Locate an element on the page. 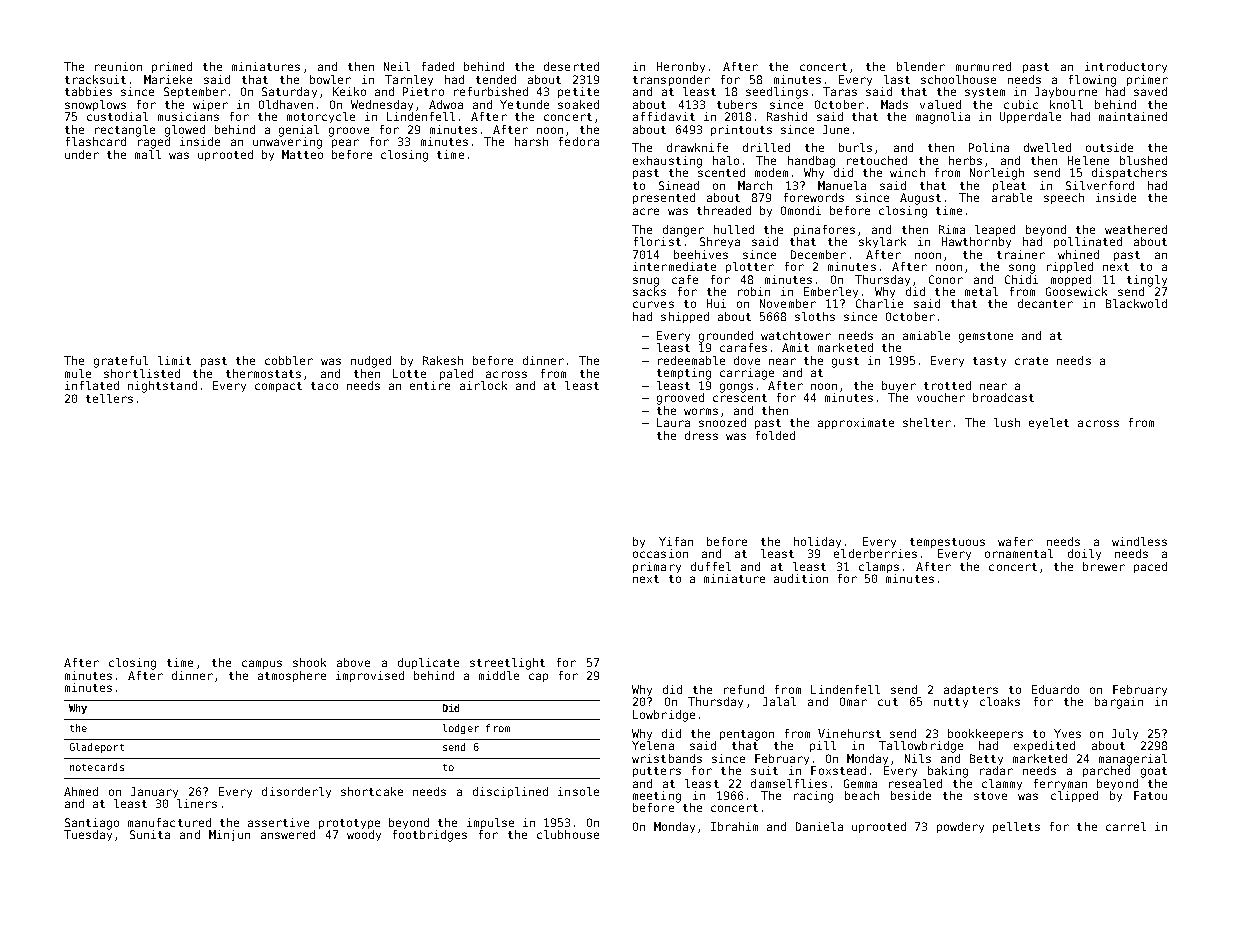  florist is located at coordinates (657, 241).
